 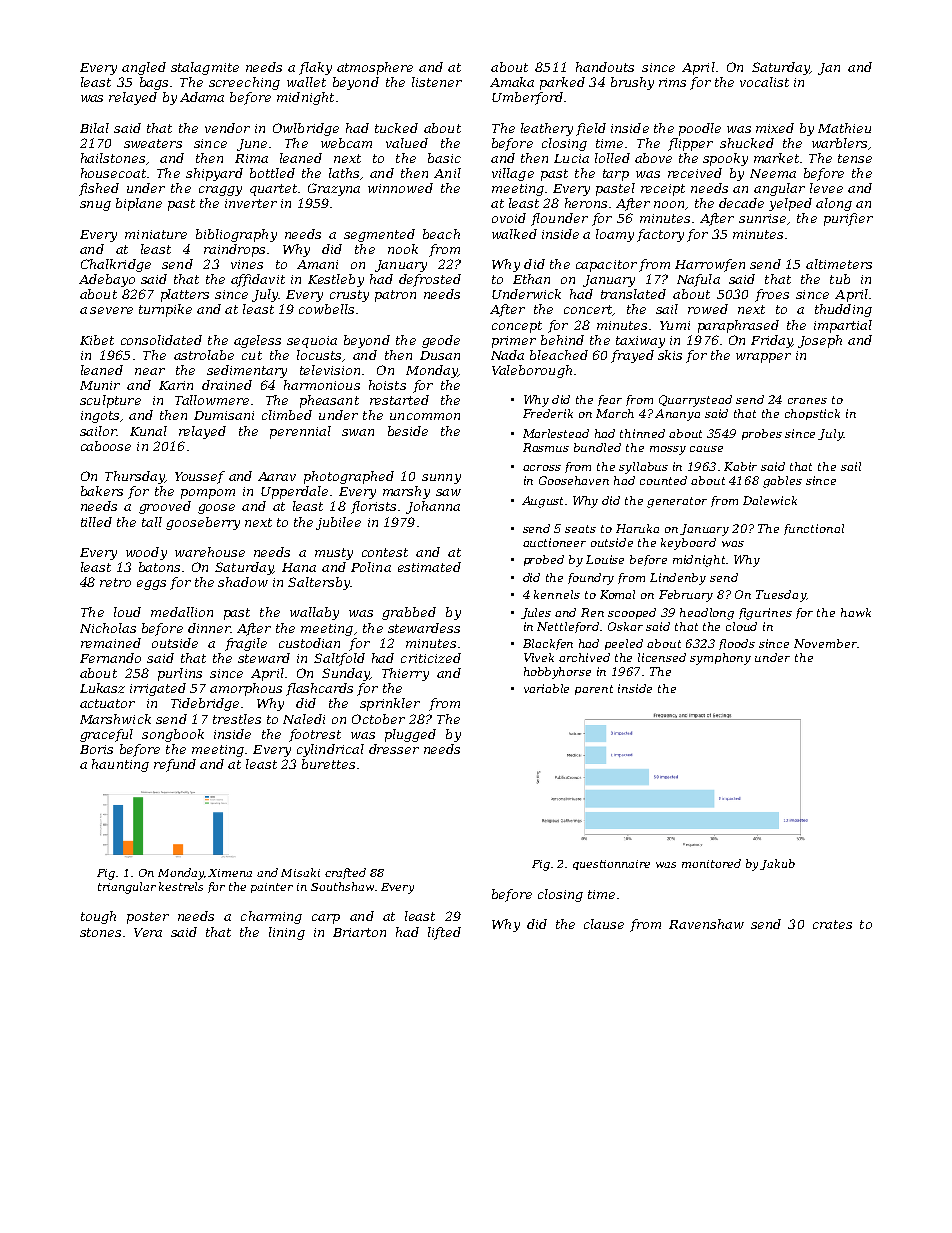 I want to click on flaky, so click(x=315, y=68).
